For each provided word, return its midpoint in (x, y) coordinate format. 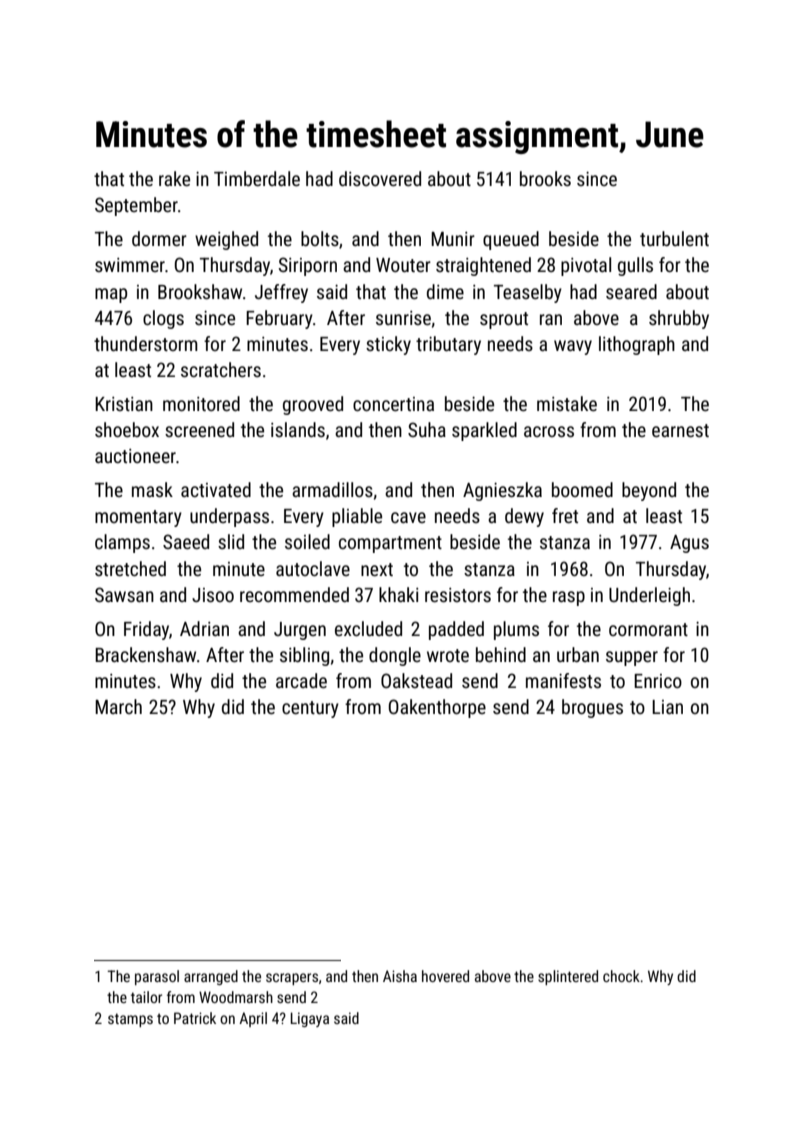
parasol (157, 977)
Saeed (186, 541)
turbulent (674, 238)
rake (174, 178)
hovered (445, 976)
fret (565, 515)
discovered (380, 178)
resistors (458, 595)
